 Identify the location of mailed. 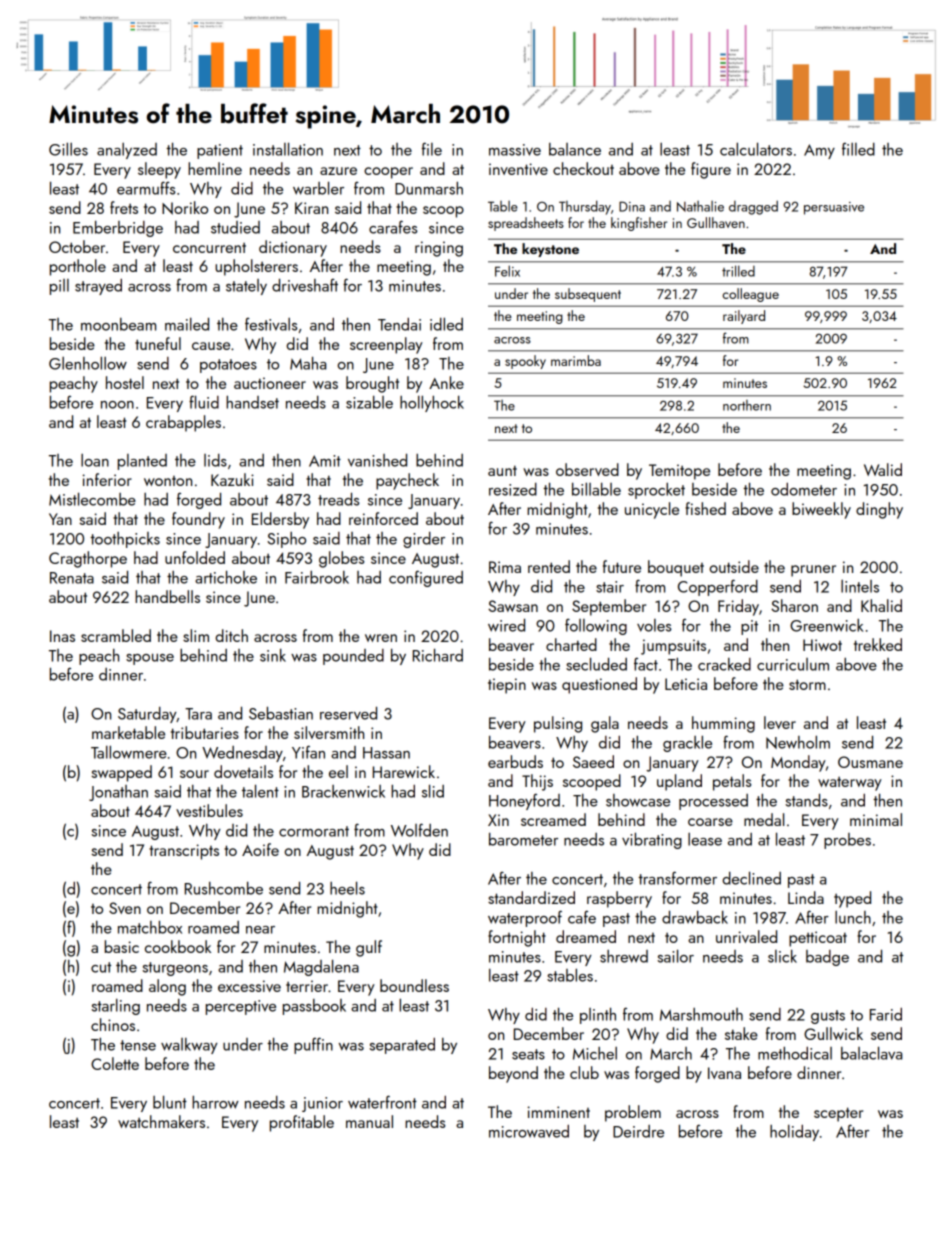
(187, 324).
